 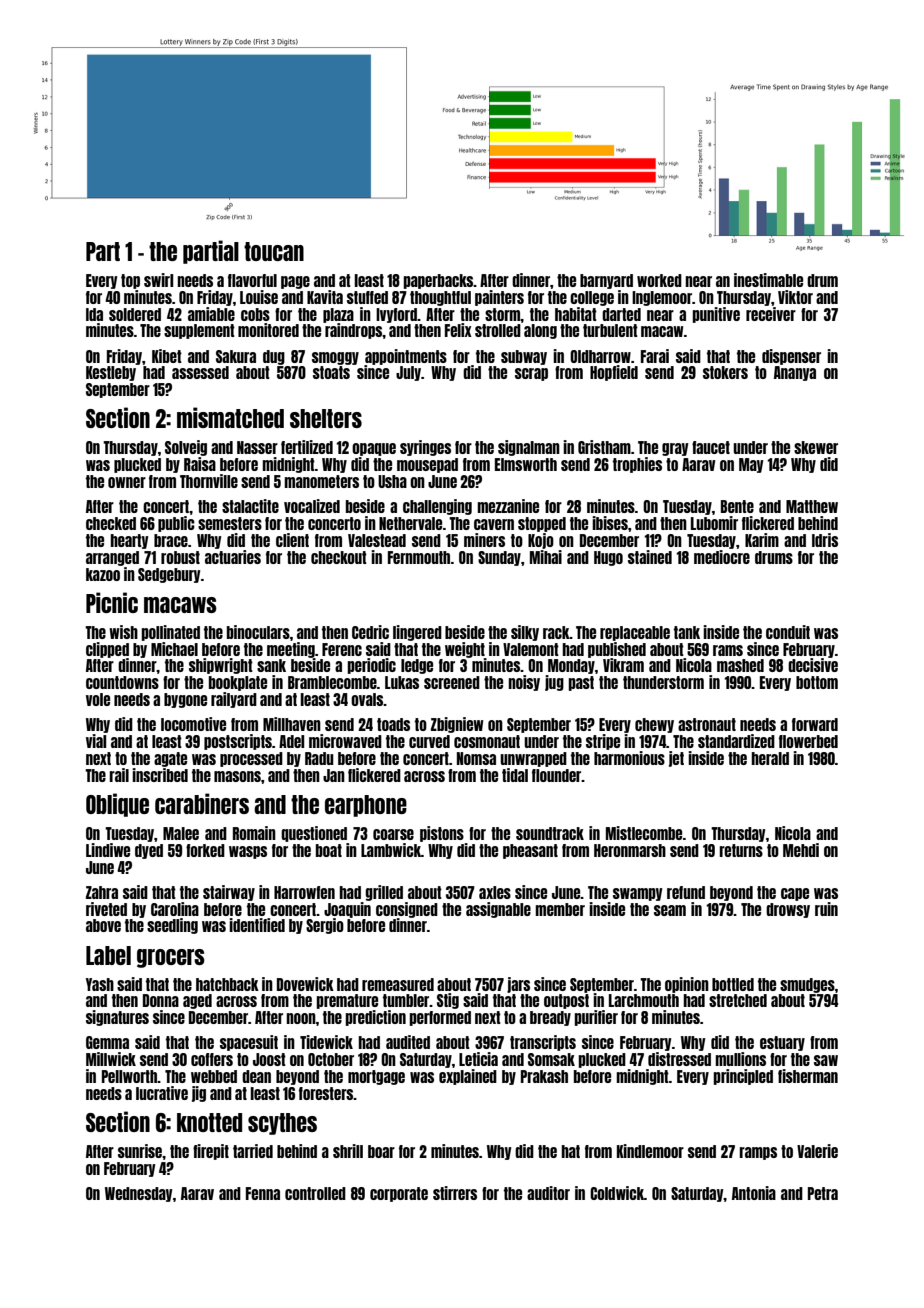 I want to click on worked, so click(x=659, y=280).
